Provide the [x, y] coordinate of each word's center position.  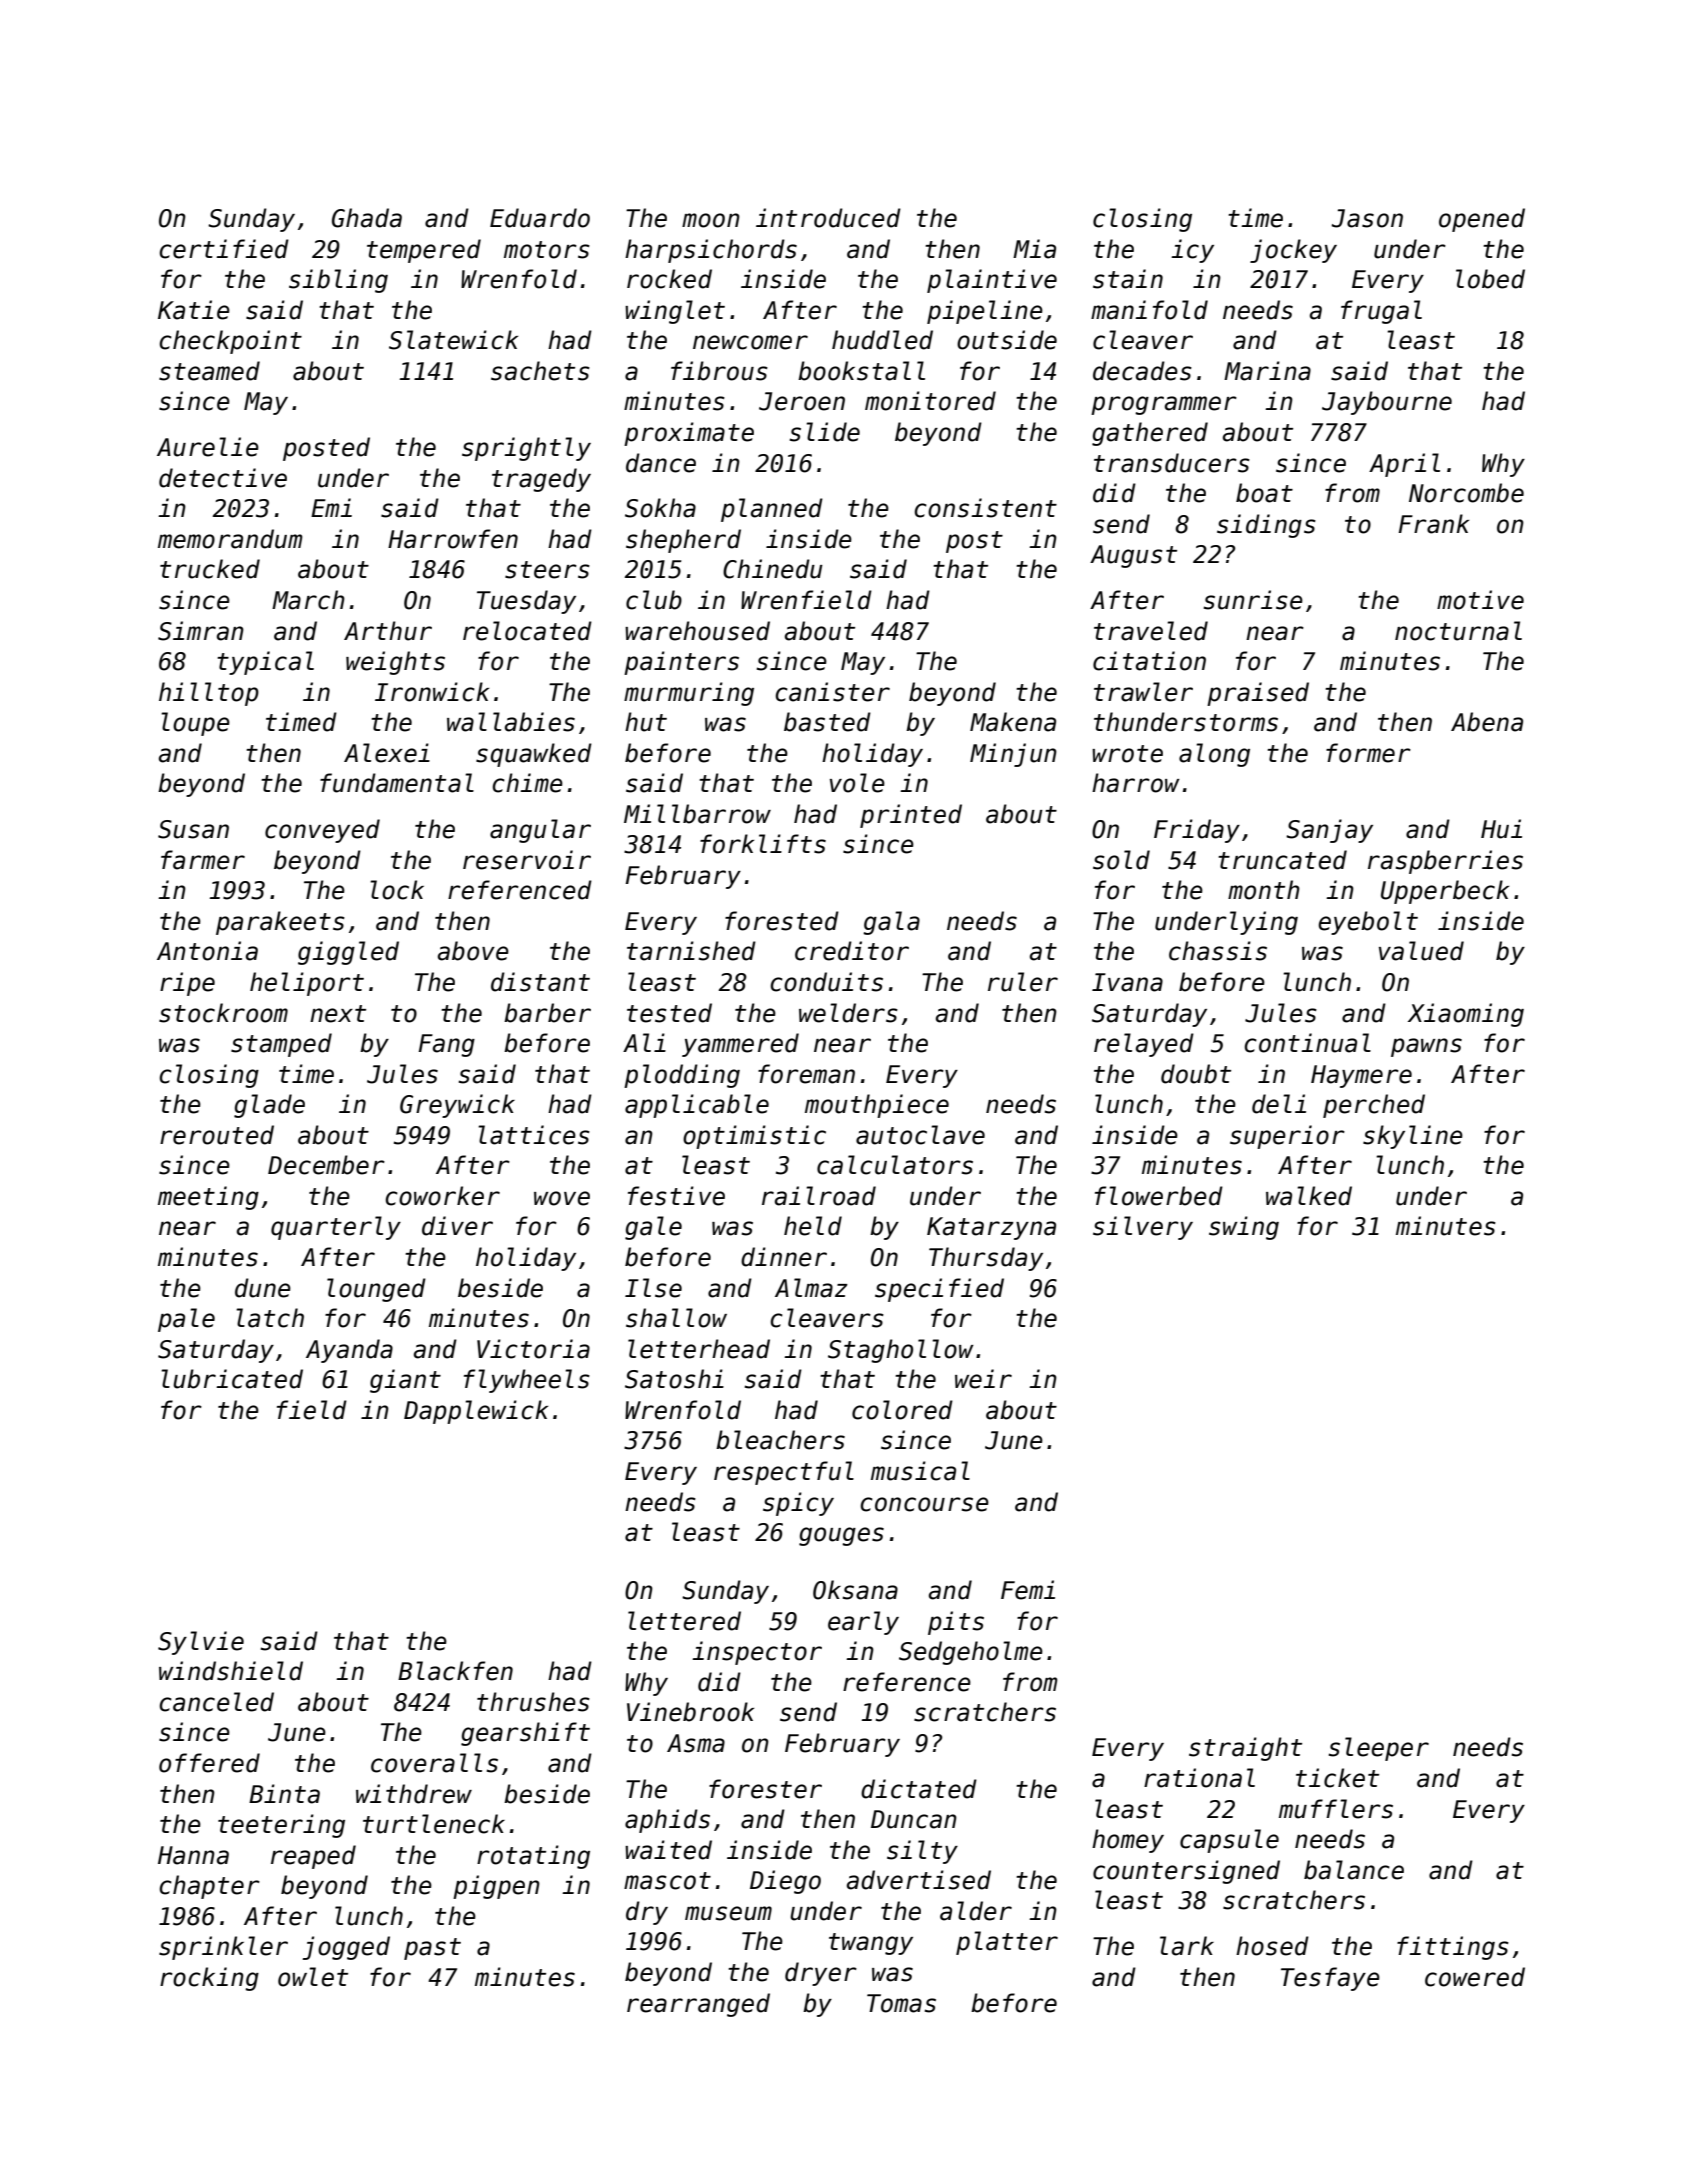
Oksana [855, 1590]
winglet [675, 312]
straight [1245, 1749]
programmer [1164, 405]
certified [224, 249]
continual [1308, 1043]
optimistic [754, 1137]
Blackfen [455, 1671]
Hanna [193, 1855]
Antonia [207, 951]
